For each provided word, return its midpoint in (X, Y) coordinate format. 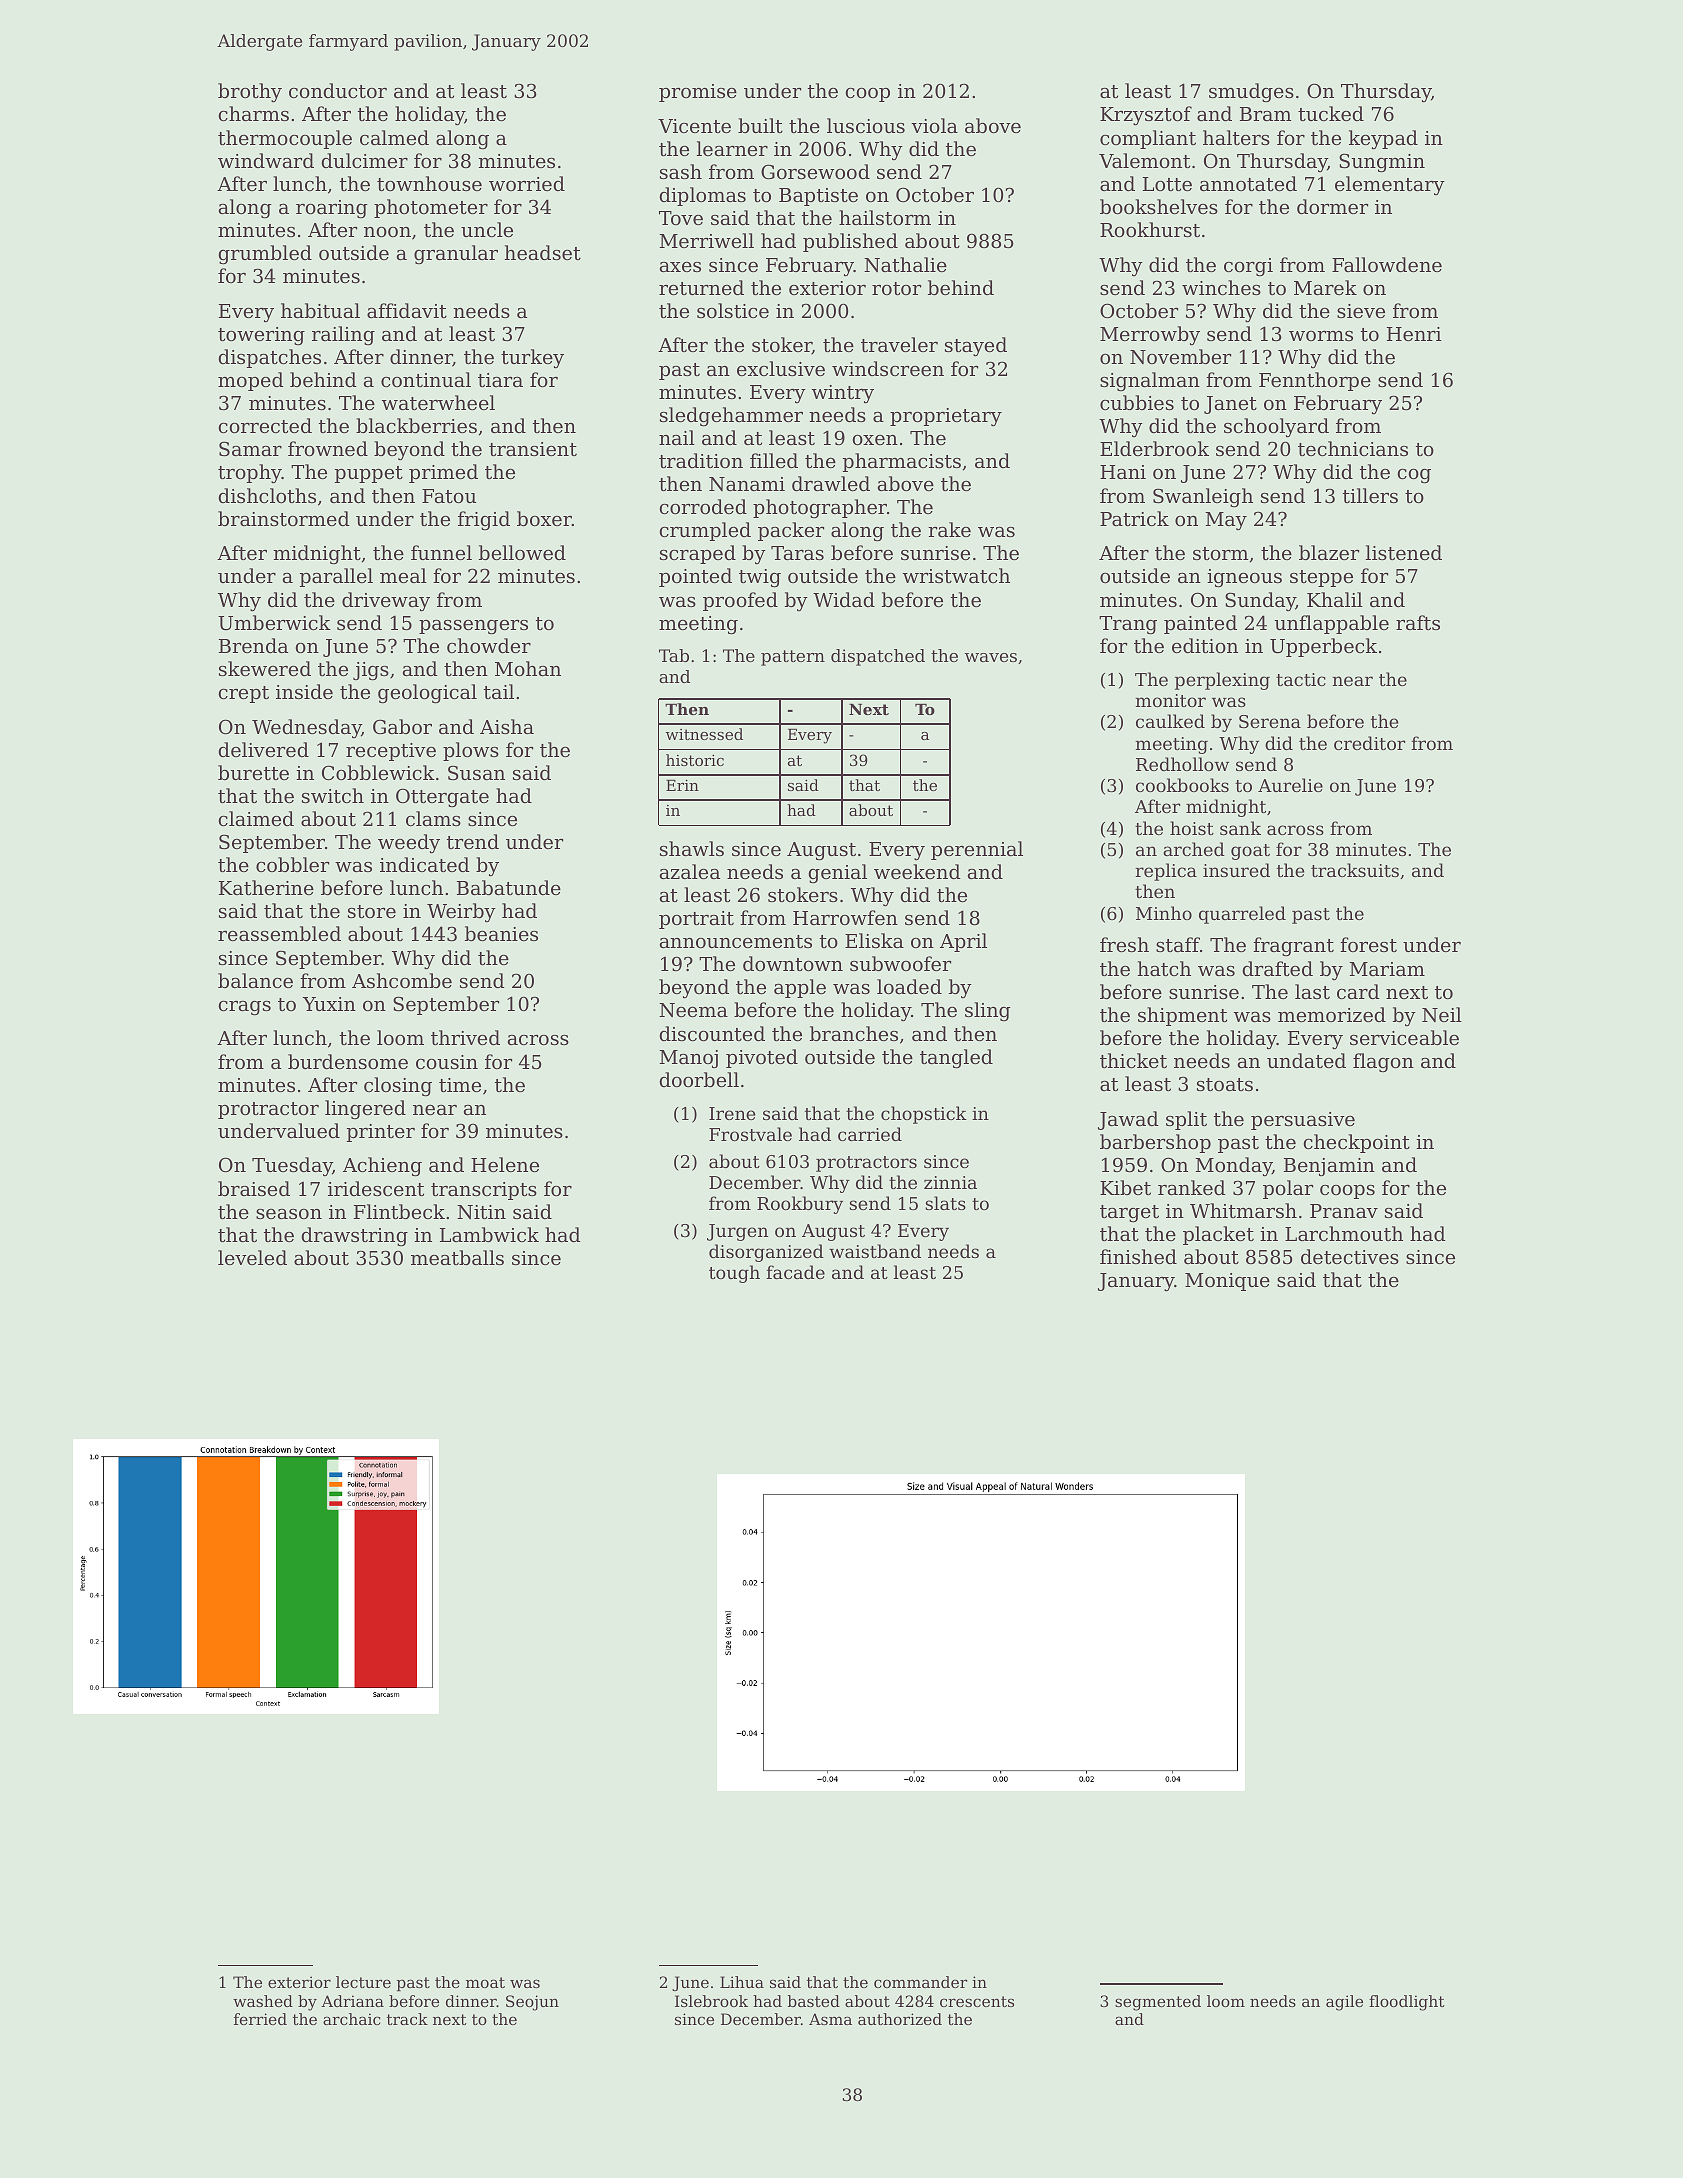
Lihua (742, 1982)
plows (471, 751)
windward (266, 160)
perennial (977, 850)
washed (263, 2001)
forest (1368, 944)
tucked (1331, 113)
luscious (866, 125)
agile (1344, 2003)
